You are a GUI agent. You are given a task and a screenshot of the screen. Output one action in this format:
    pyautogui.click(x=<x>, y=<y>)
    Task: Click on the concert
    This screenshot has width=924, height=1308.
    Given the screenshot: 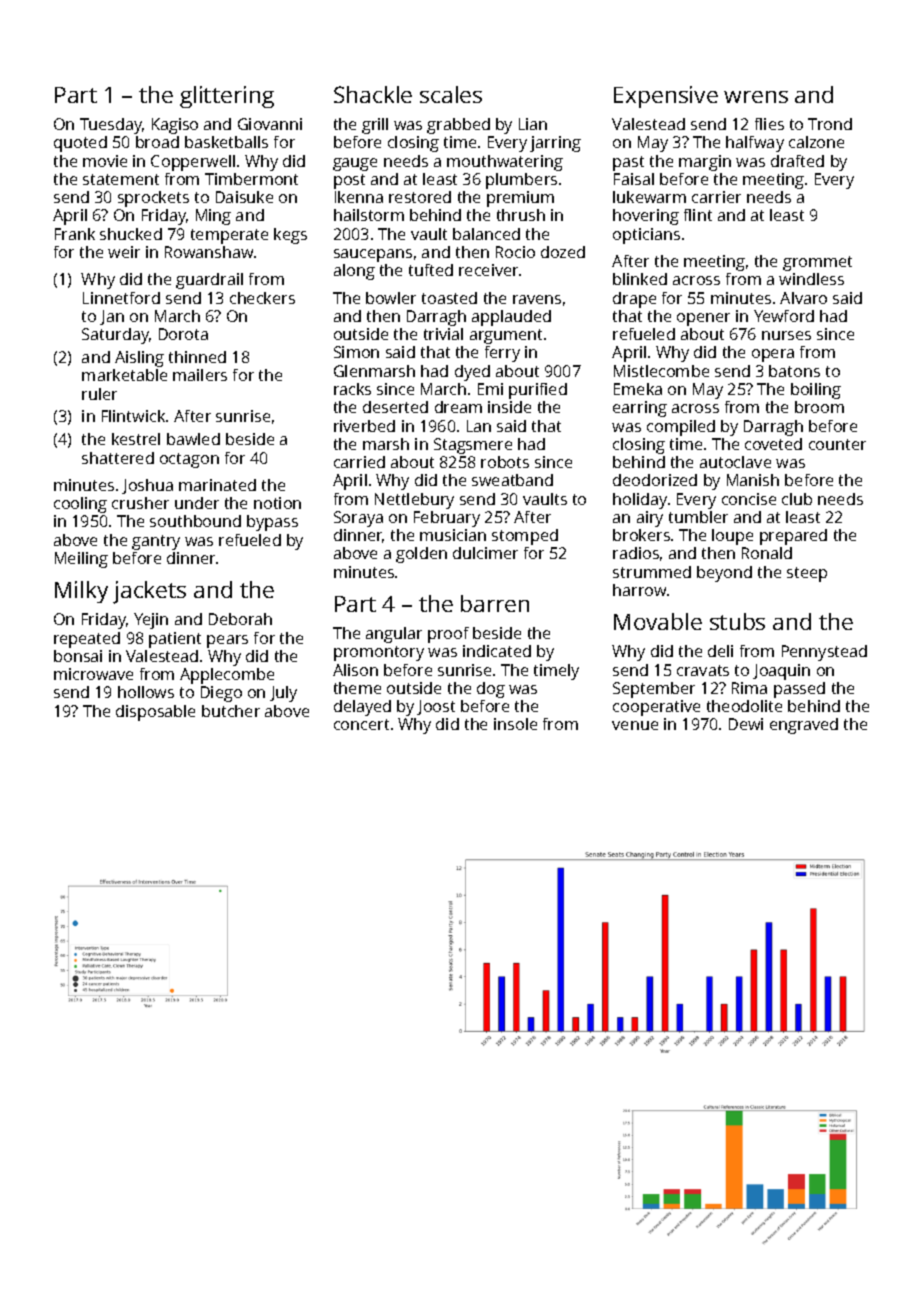 What is the action you would take?
    pyautogui.click(x=361, y=724)
